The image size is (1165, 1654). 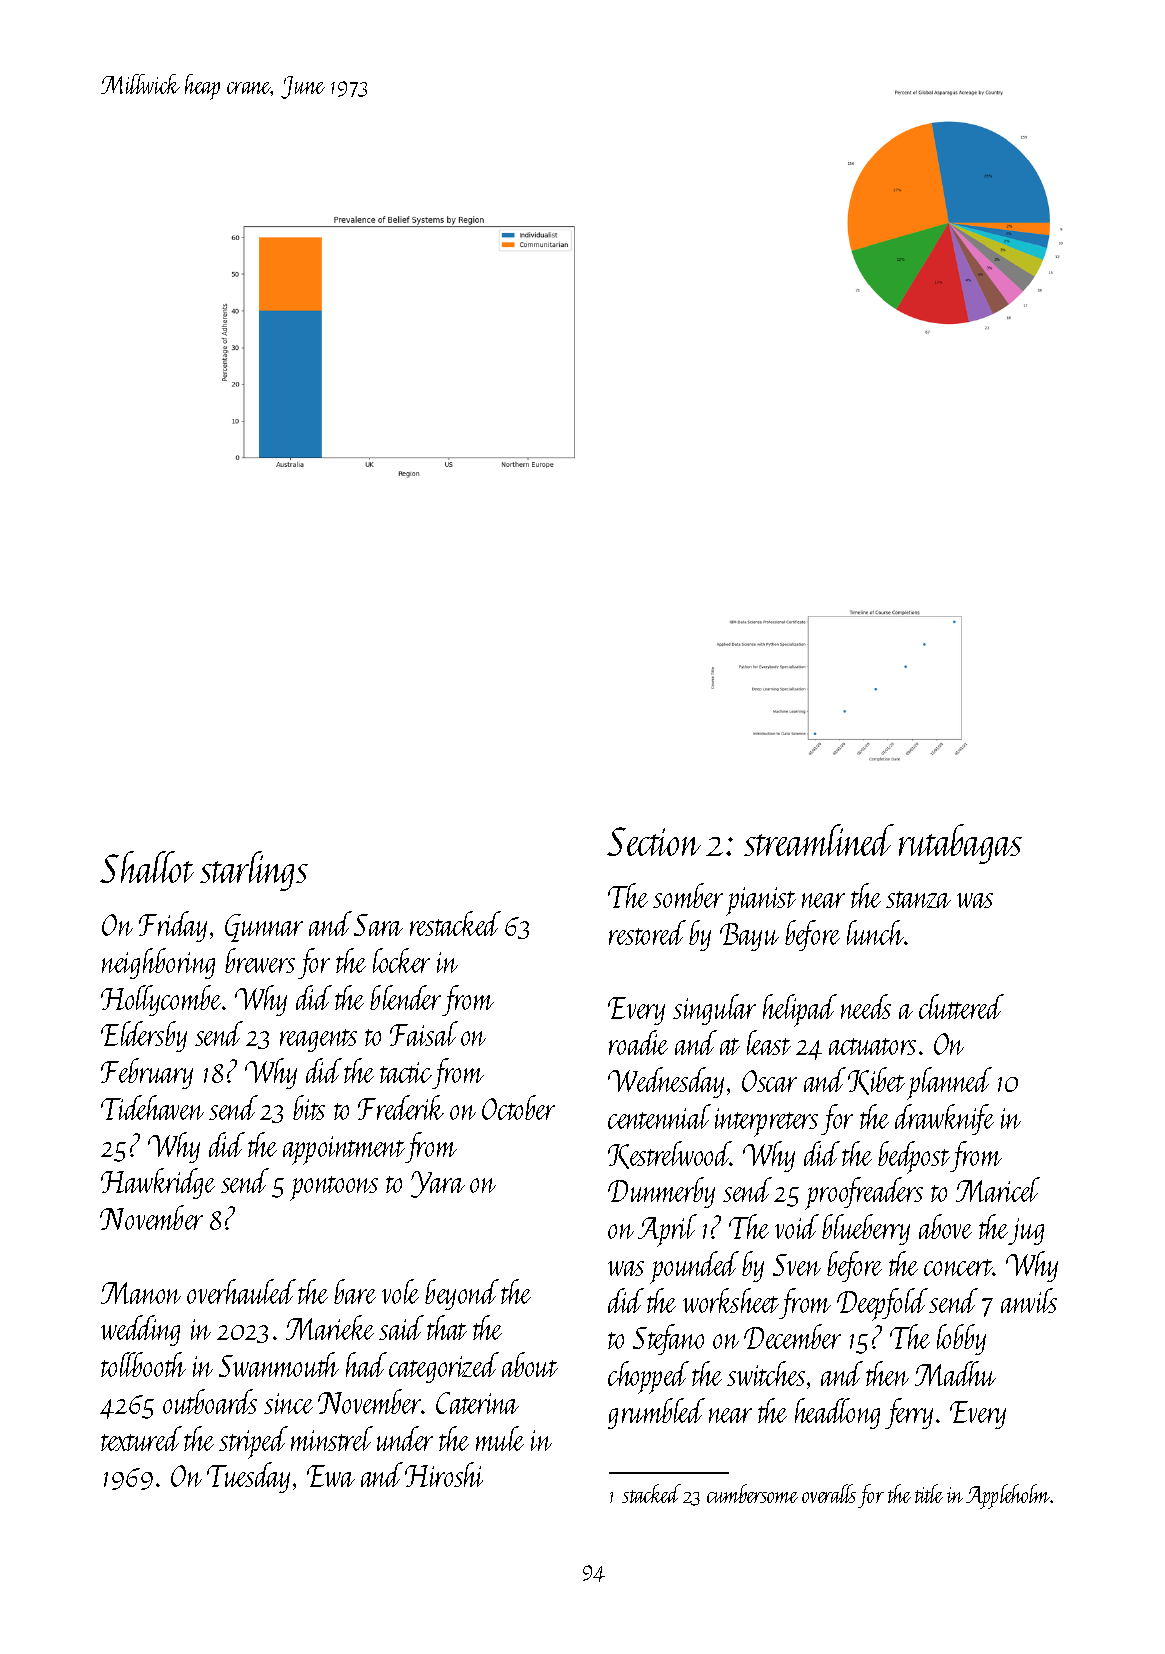 What do you see at coordinates (401, 960) in the document?
I see `locker` at bounding box center [401, 960].
